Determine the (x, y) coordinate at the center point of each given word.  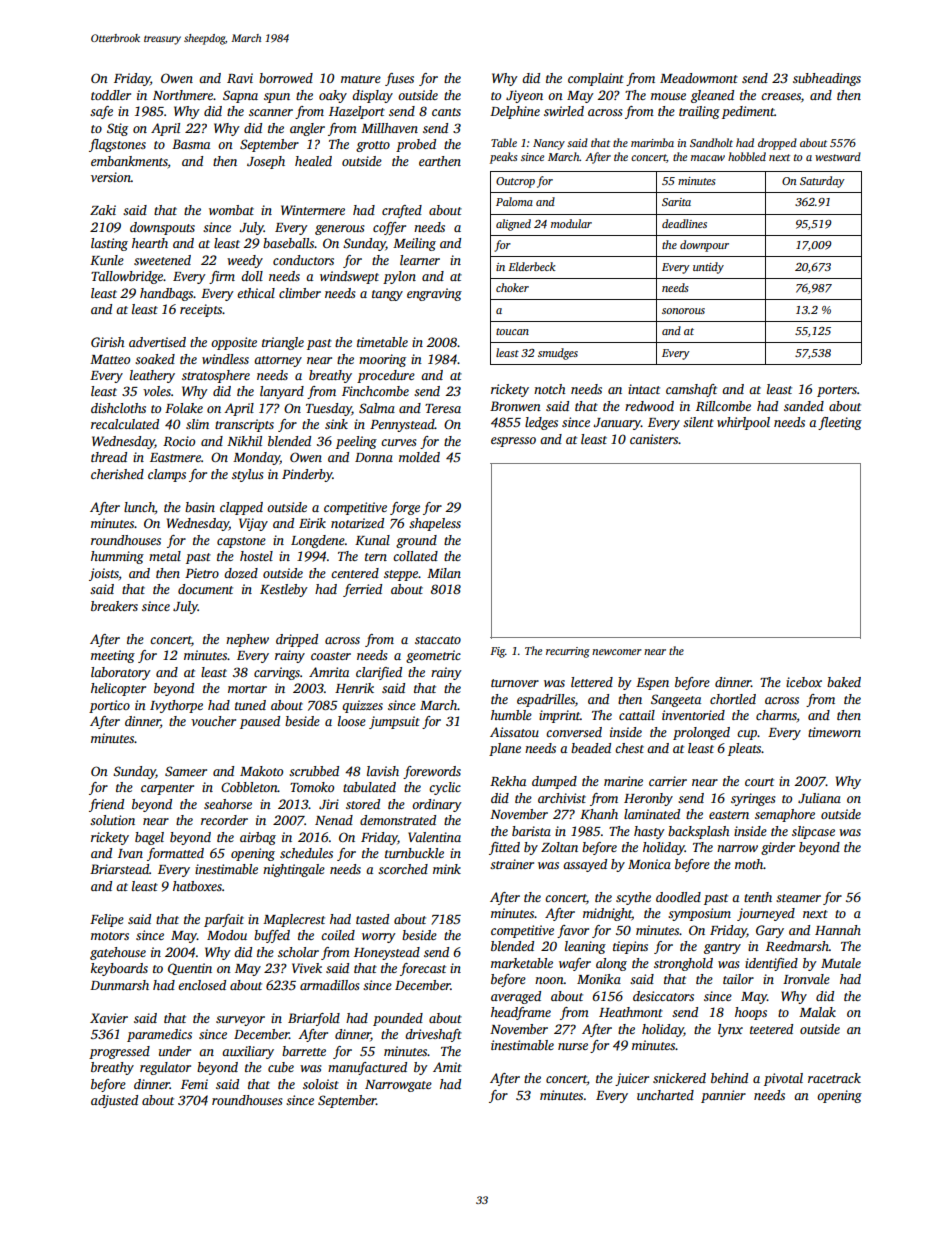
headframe (521, 1013)
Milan (444, 573)
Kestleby (284, 590)
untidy (708, 268)
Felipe (107, 920)
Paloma (514, 201)
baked (844, 682)
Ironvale (806, 979)
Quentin (190, 969)
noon (549, 980)
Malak (817, 1012)
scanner (271, 112)
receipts (201, 310)
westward (838, 156)
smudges (558, 354)
